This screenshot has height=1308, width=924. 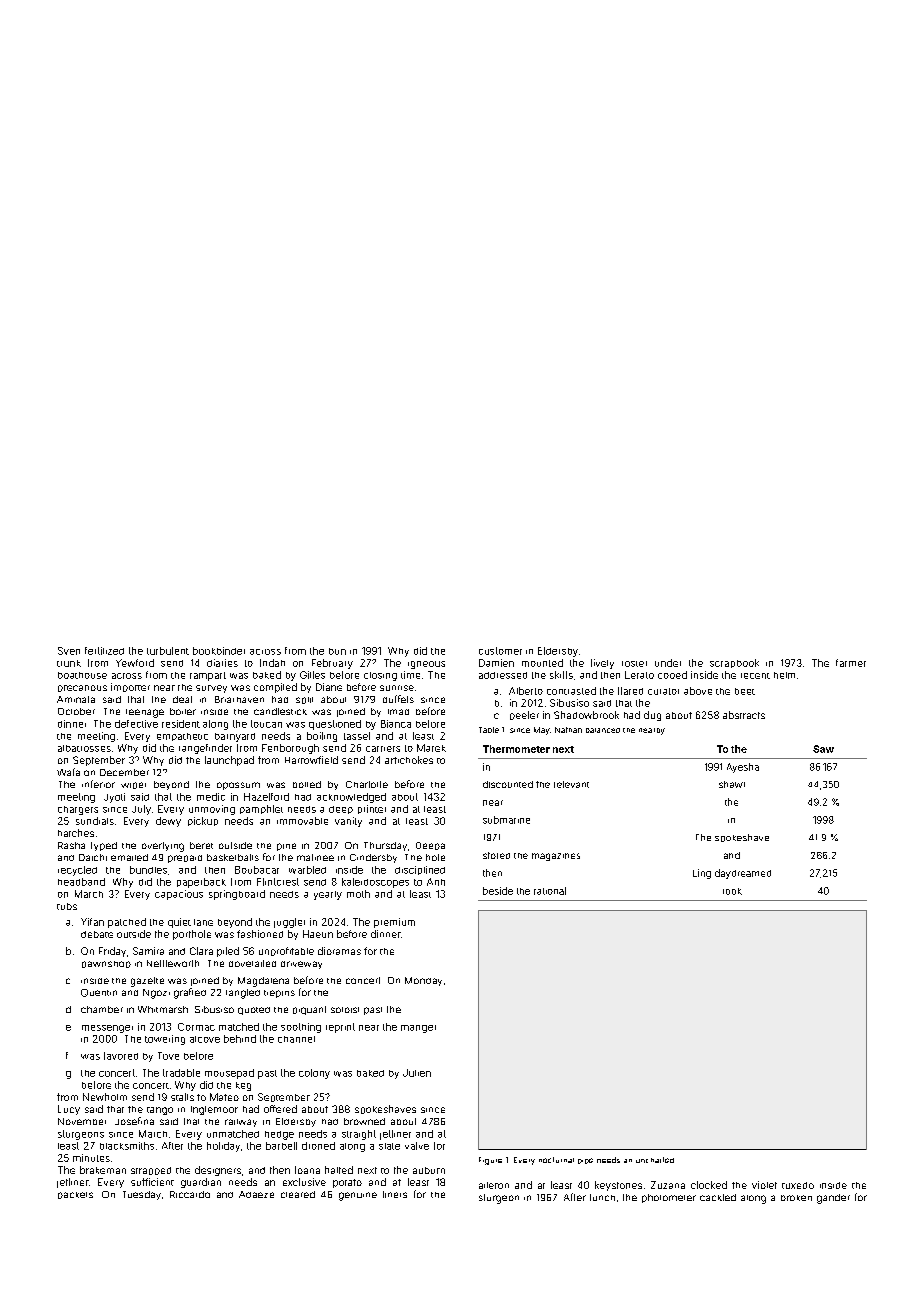 What do you see at coordinates (423, 981) in the screenshot?
I see `Monday` at bounding box center [423, 981].
